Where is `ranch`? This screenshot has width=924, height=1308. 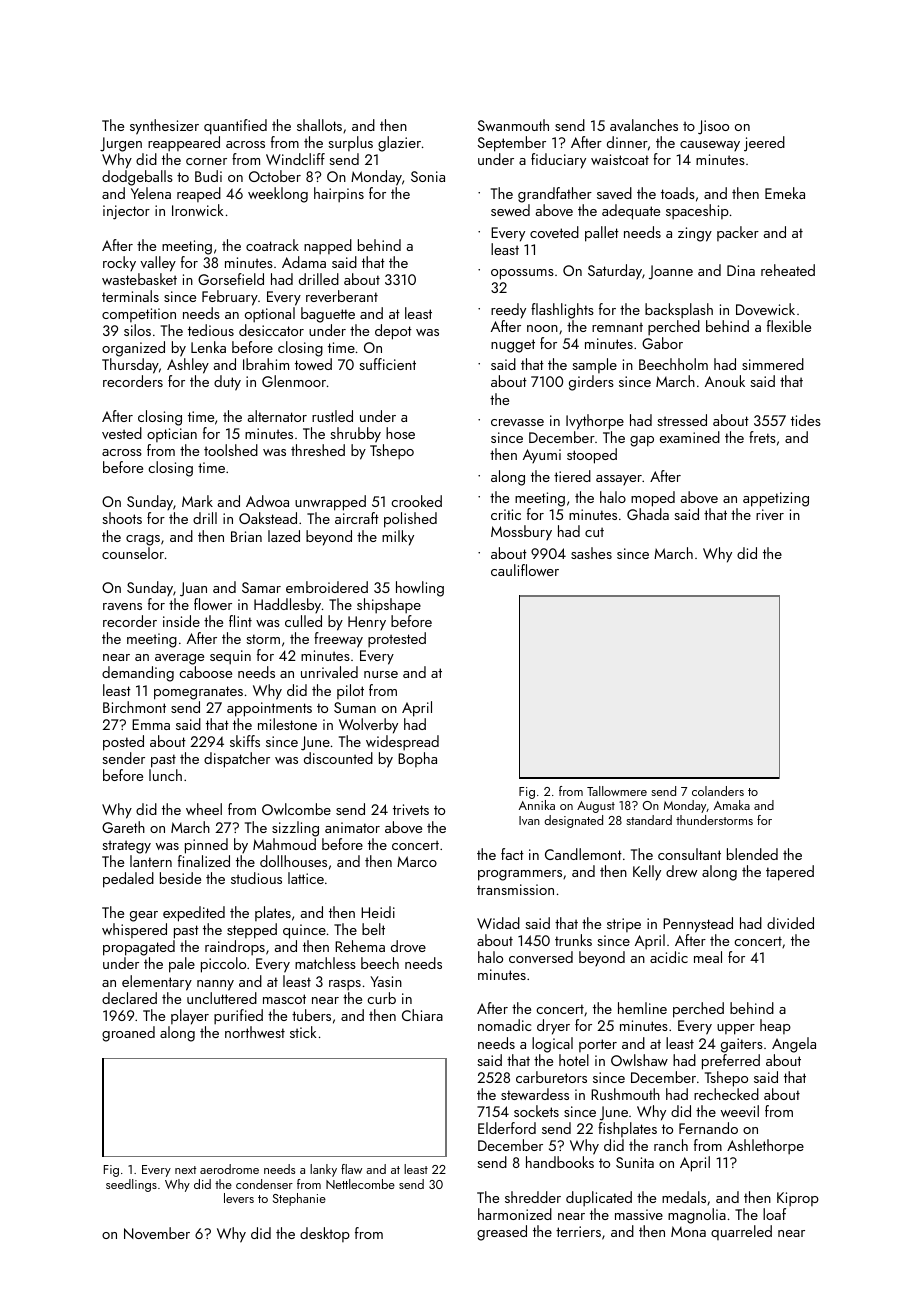 ranch is located at coordinates (671, 1145).
